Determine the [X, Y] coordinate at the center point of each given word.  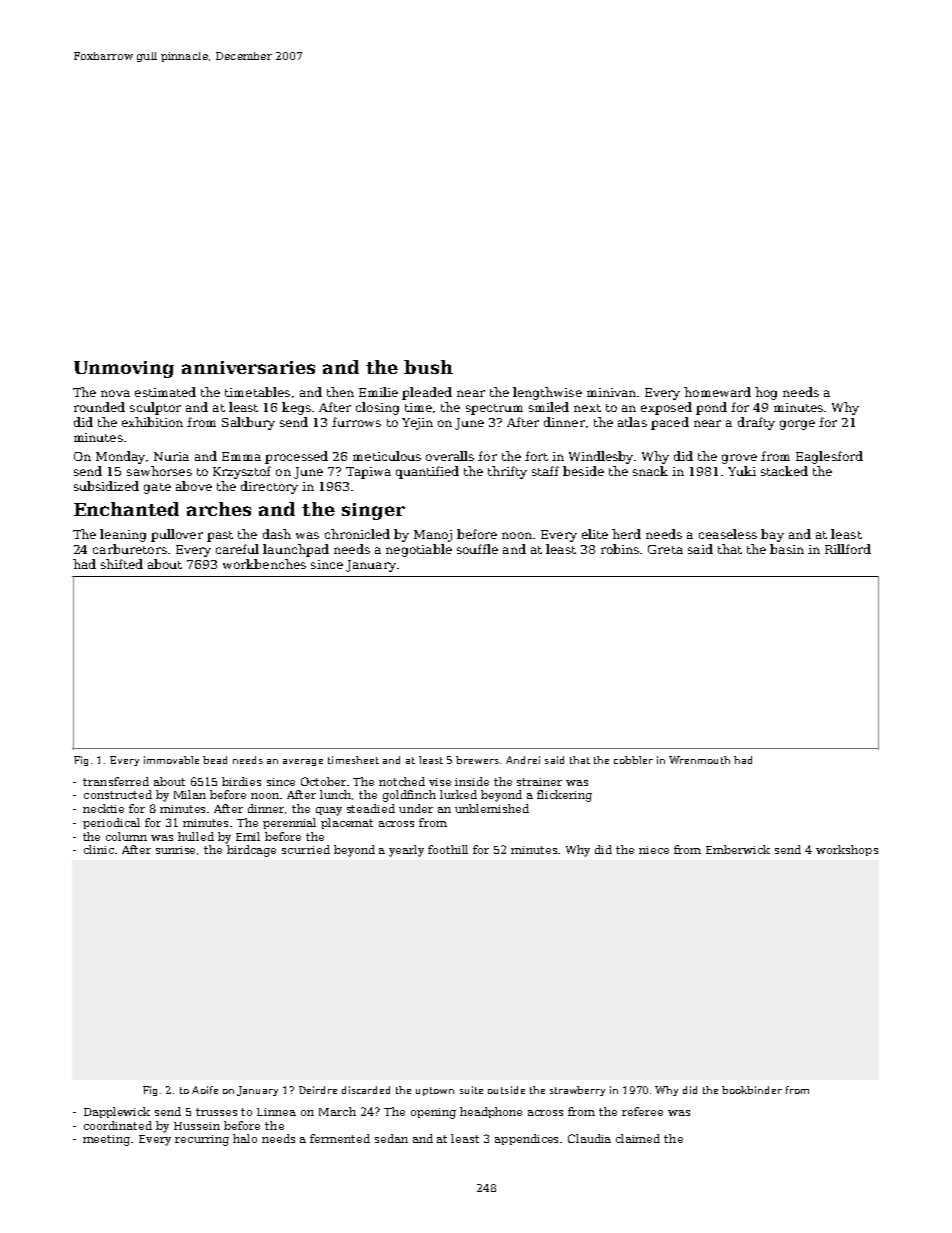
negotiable [419, 550]
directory [269, 487]
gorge [797, 425]
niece [654, 850]
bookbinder [752, 1090]
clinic [99, 849]
